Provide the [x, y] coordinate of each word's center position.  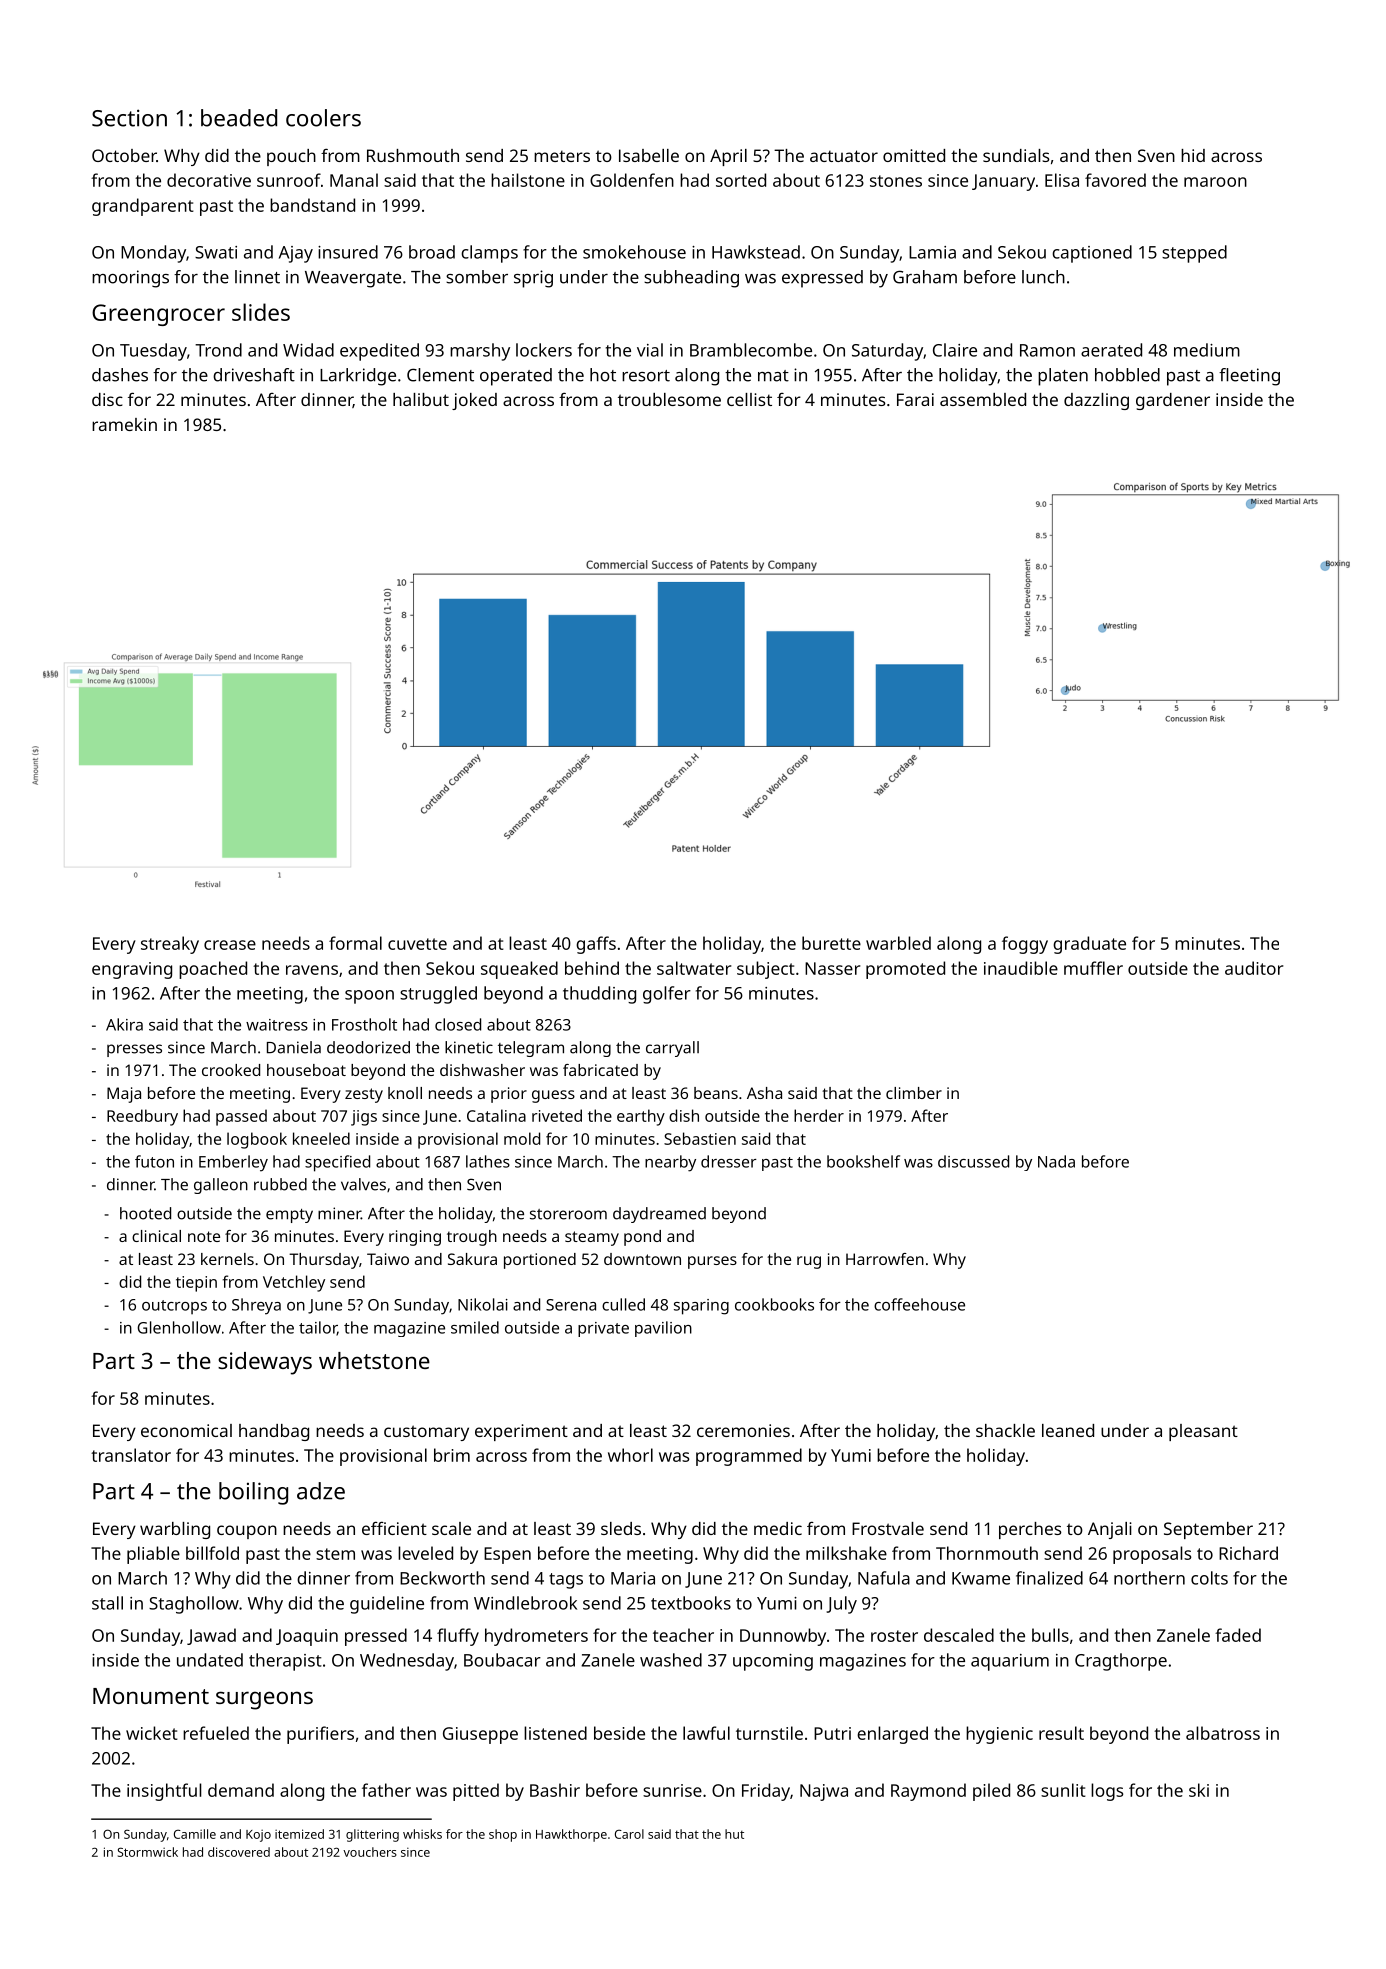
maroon [1215, 182]
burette [831, 943]
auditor [1254, 968]
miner [339, 1213]
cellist [749, 399]
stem [335, 1554]
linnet [257, 277]
